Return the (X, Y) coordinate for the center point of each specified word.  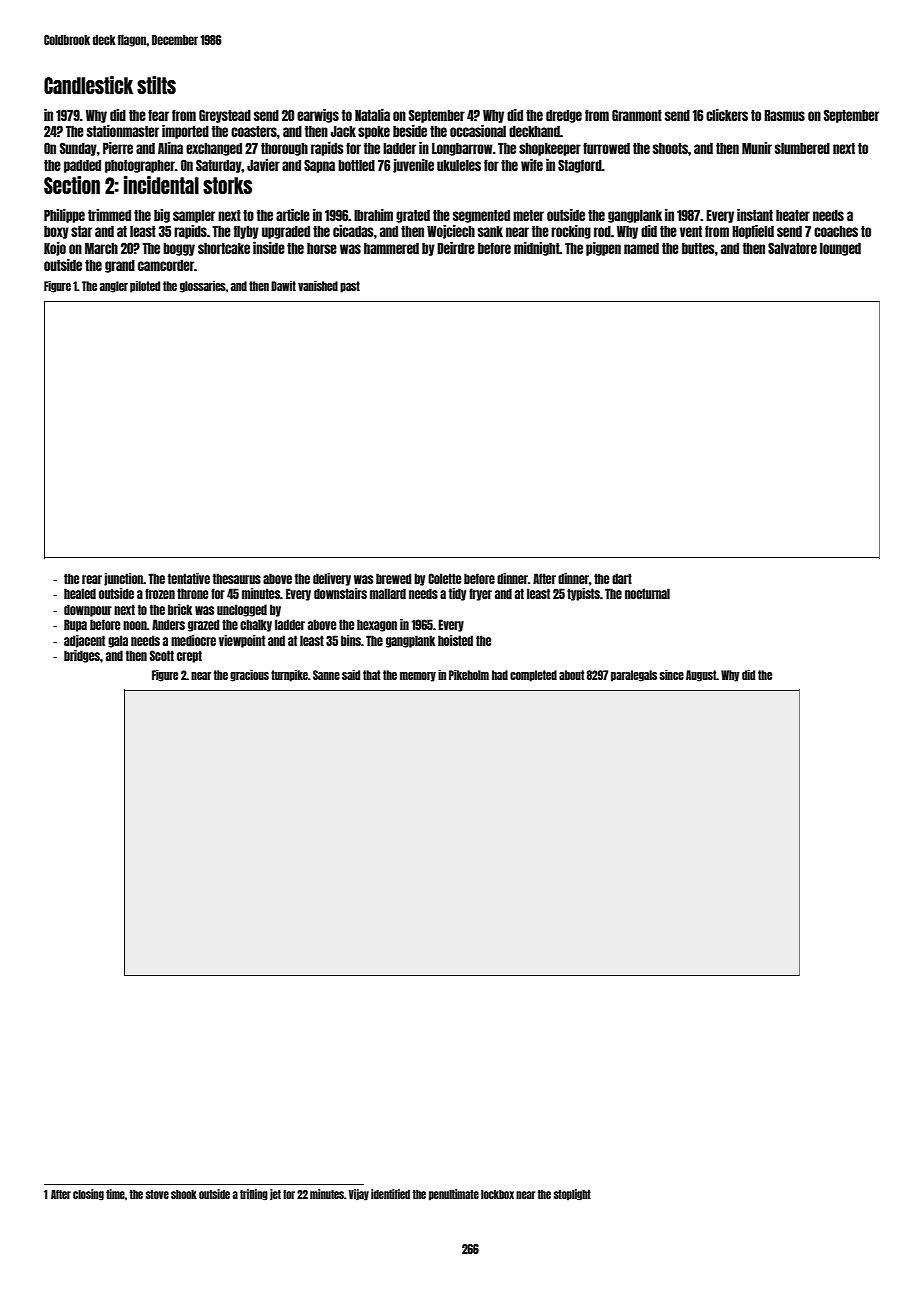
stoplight (572, 1195)
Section (72, 185)
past (350, 287)
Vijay (358, 1195)
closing (88, 1195)
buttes (698, 248)
